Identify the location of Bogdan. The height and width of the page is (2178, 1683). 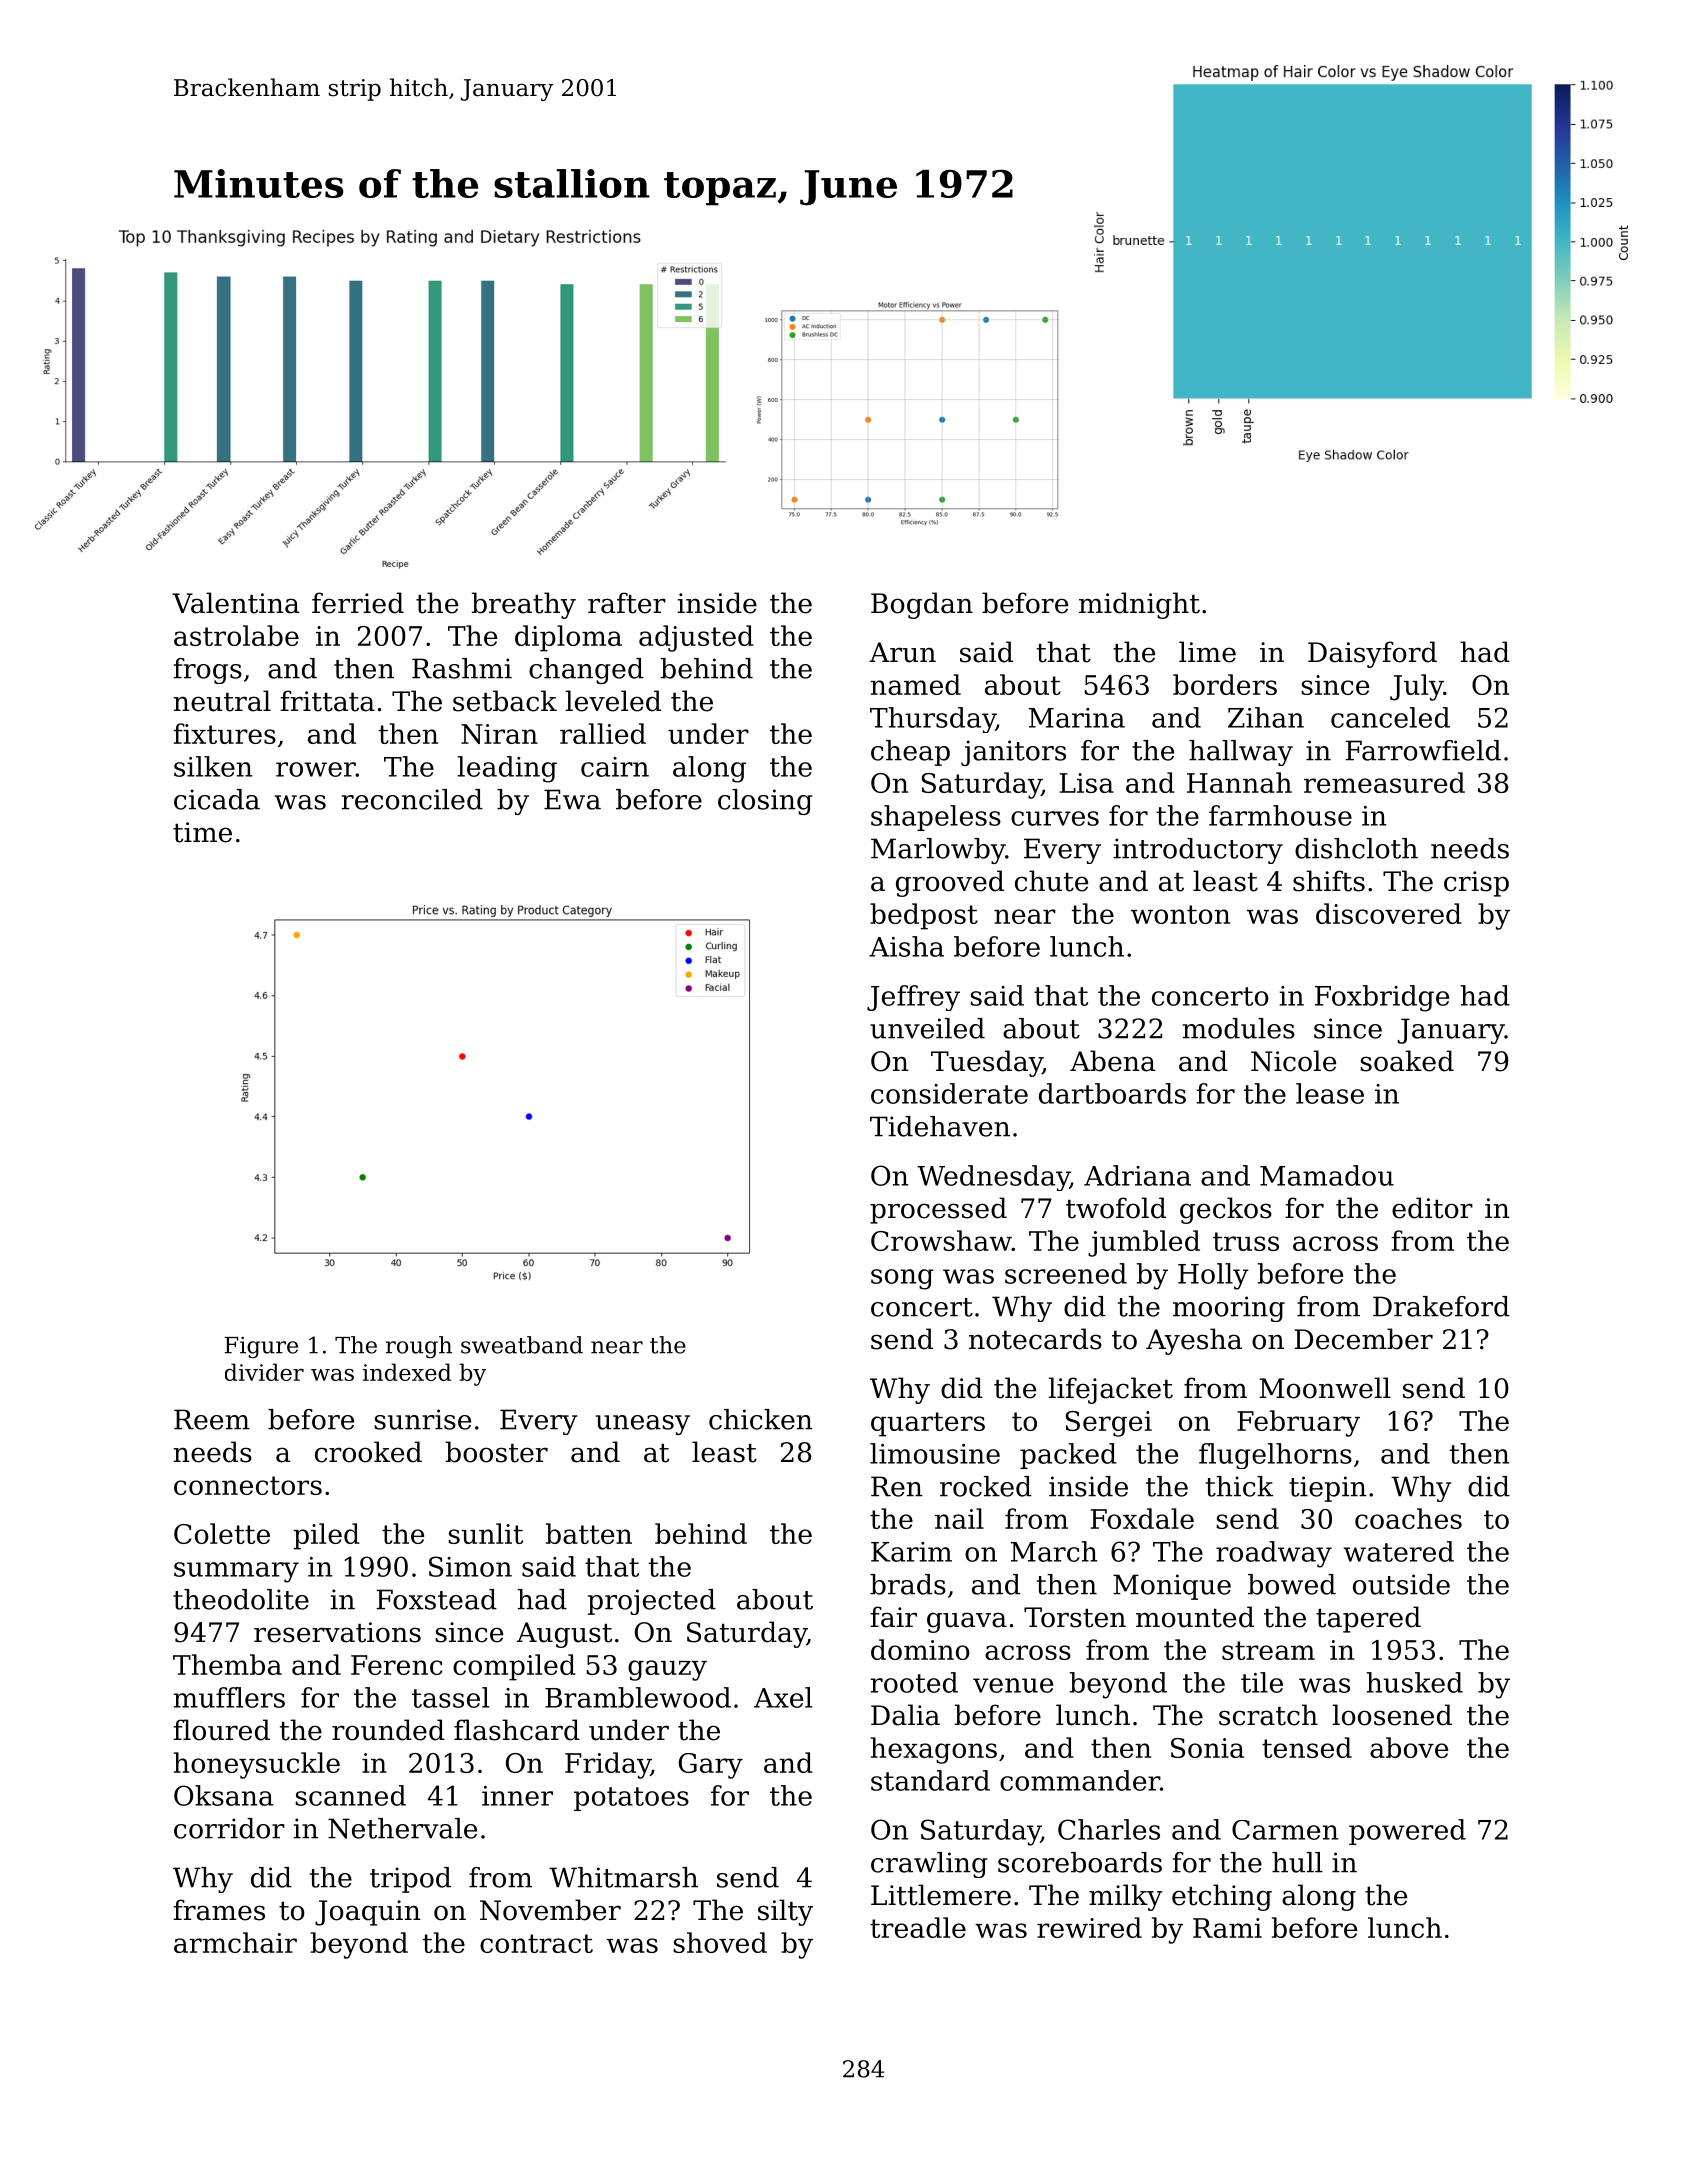
(922, 605).
